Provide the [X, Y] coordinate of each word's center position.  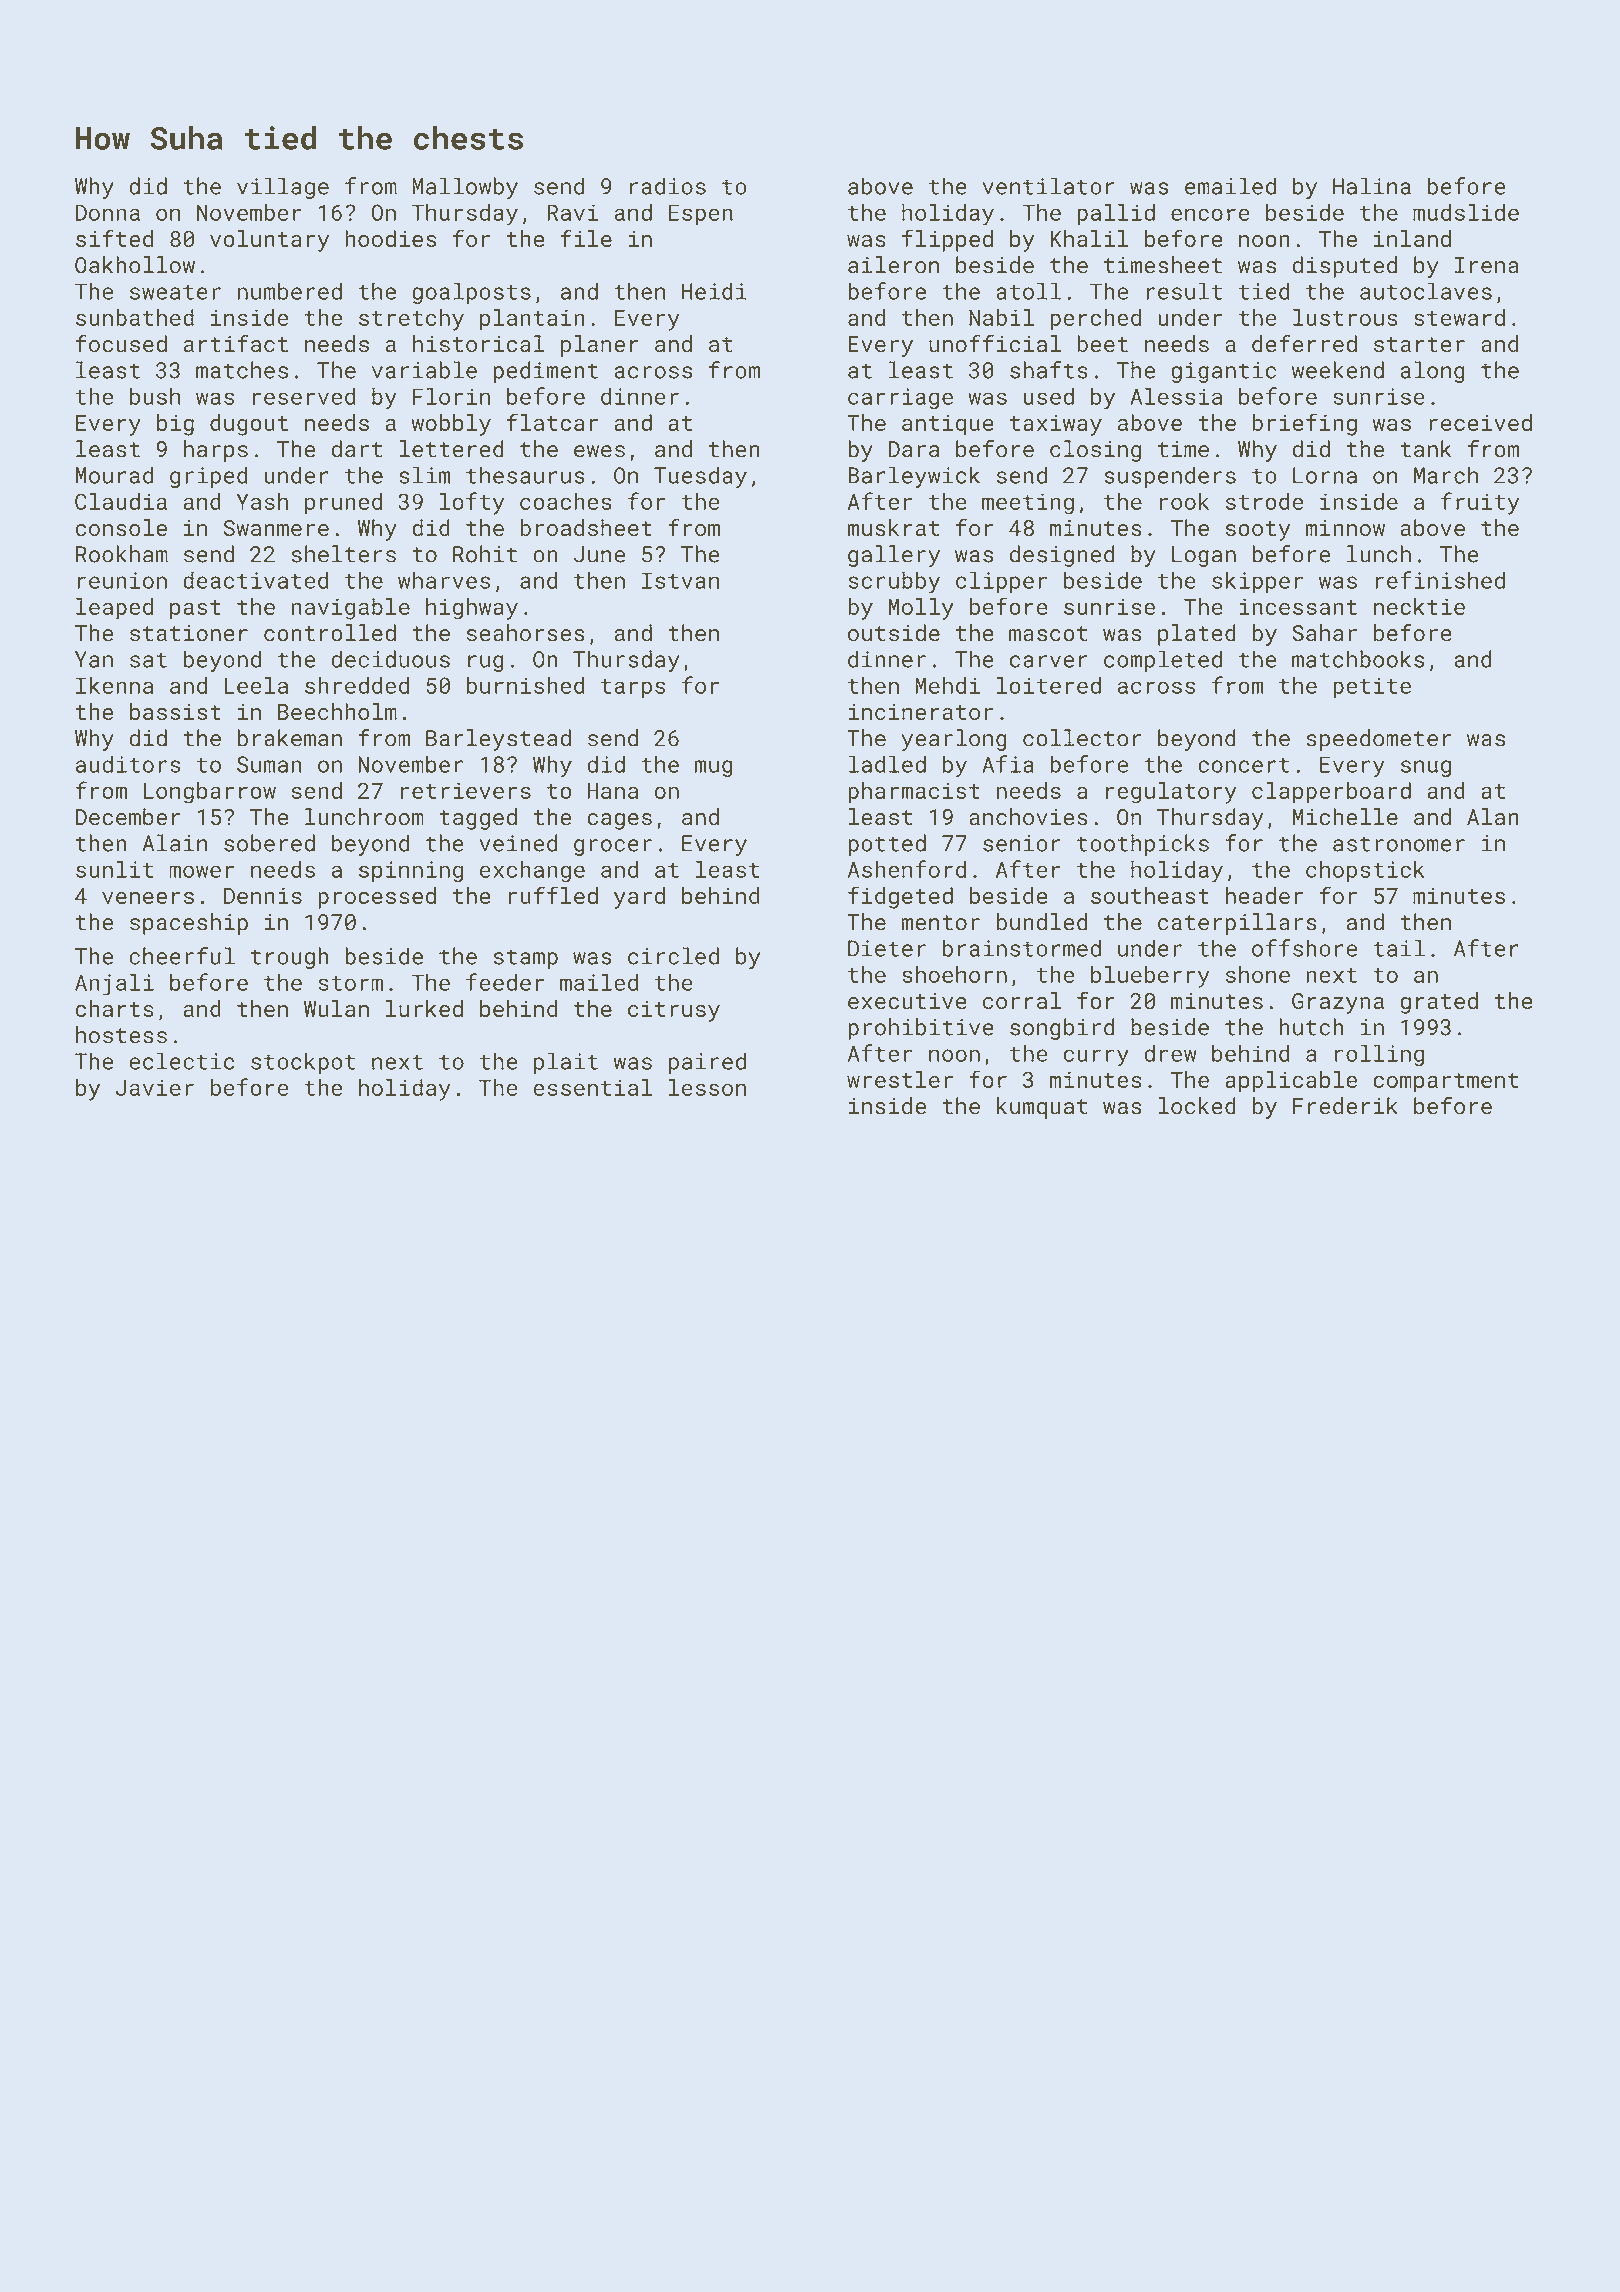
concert [1244, 765]
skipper [1257, 582]
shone [1258, 974]
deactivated [255, 580]
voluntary [269, 241]
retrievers [466, 790]
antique [948, 425]
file [586, 238]
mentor [940, 923]
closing [1095, 451]
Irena [1487, 265]
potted [887, 845]
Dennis [263, 895]
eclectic [181, 1061]
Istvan [680, 580]
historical [479, 344]
